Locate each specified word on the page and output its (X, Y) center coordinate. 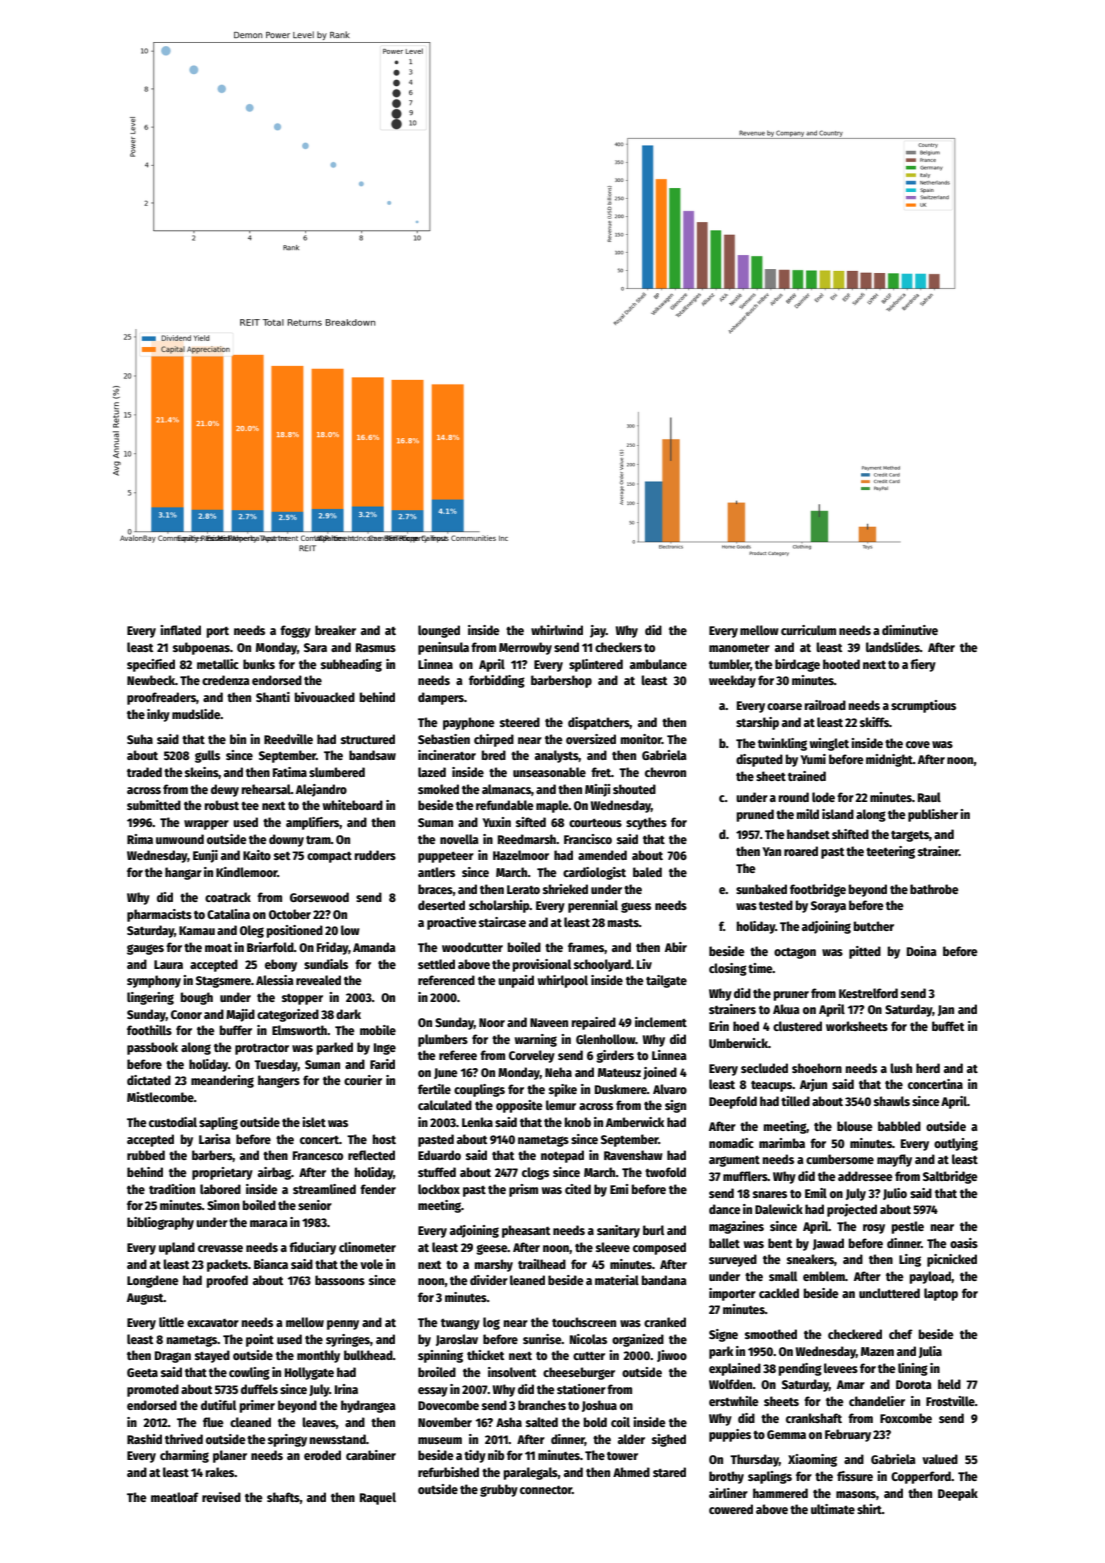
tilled (795, 1101)
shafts (283, 1497)
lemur (561, 1105)
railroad (825, 705)
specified (151, 665)
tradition (172, 1189)
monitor (641, 739)
